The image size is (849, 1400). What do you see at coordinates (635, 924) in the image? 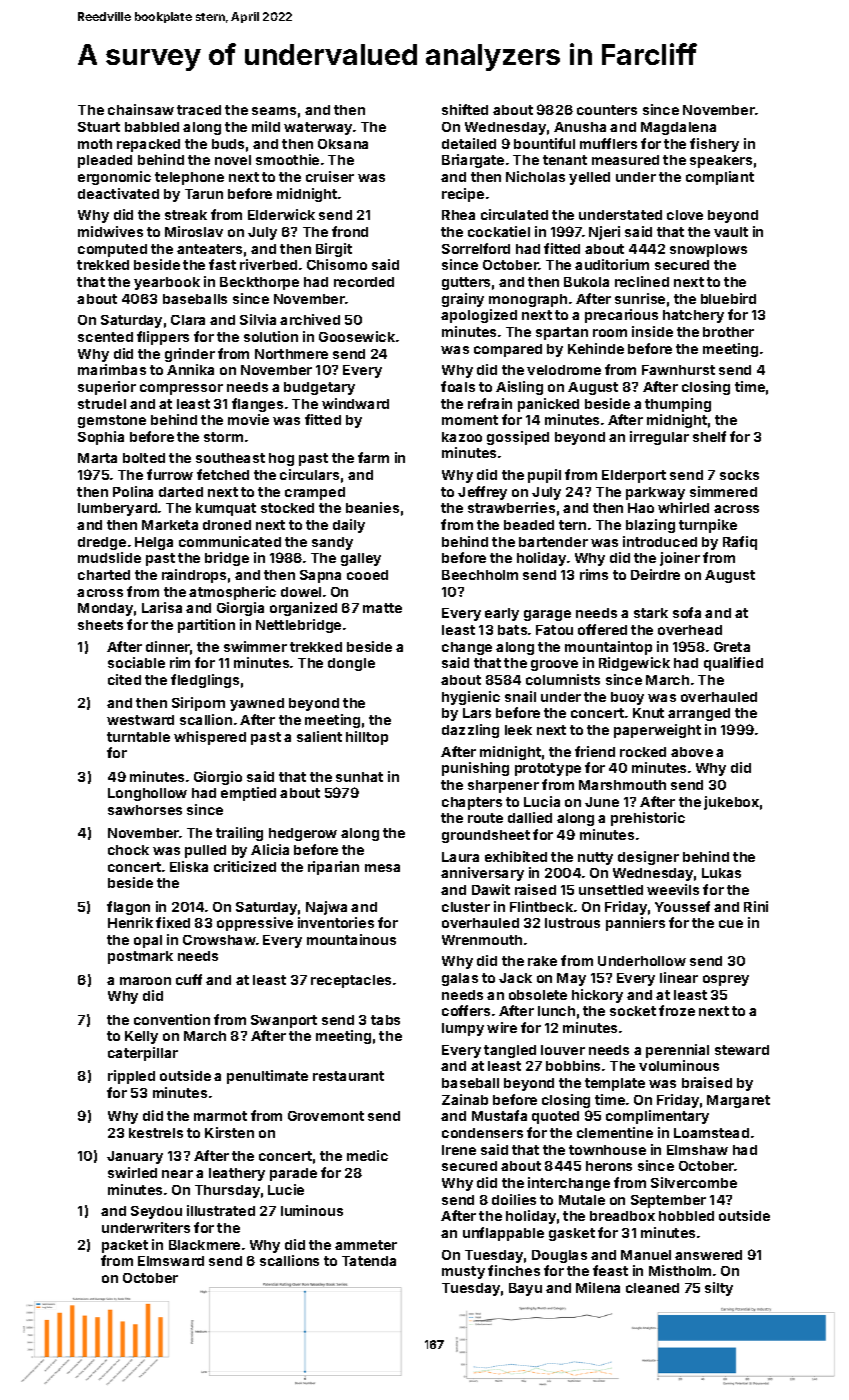
I see `panniers` at bounding box center [635, 924].
